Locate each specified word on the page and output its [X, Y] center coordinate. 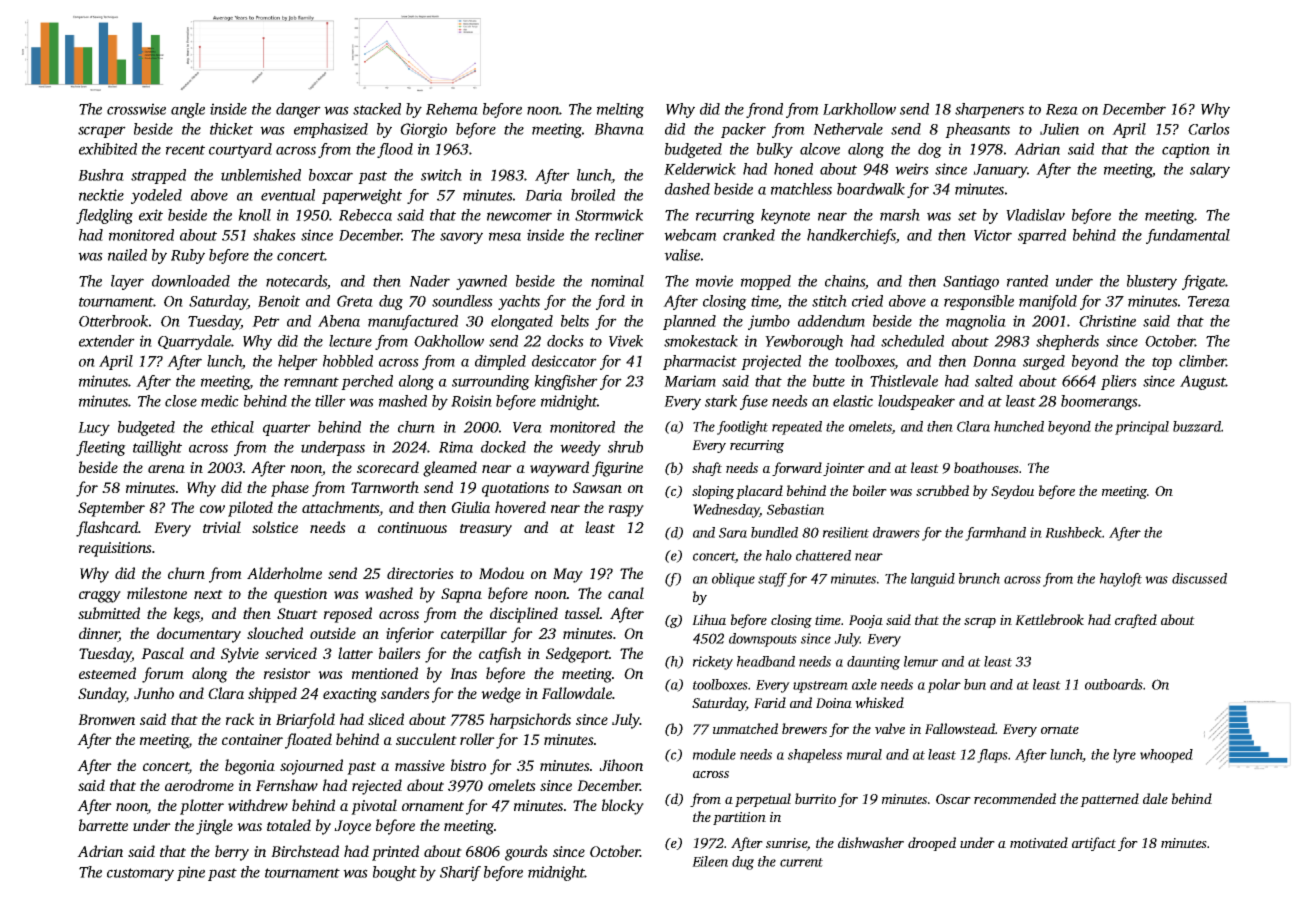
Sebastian [795, 509]
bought [395, 873]
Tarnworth [385, 487]
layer [127, 282]
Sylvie [240, 655]
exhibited [108, 149]
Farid [770, 702]
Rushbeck [1073, 532]
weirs [912, 169]
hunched [1019, 426]
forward [797, 469]
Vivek [626, 341]
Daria [543, 195]
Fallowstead [960, 728]
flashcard [107, 529]
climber [1202, 361]
